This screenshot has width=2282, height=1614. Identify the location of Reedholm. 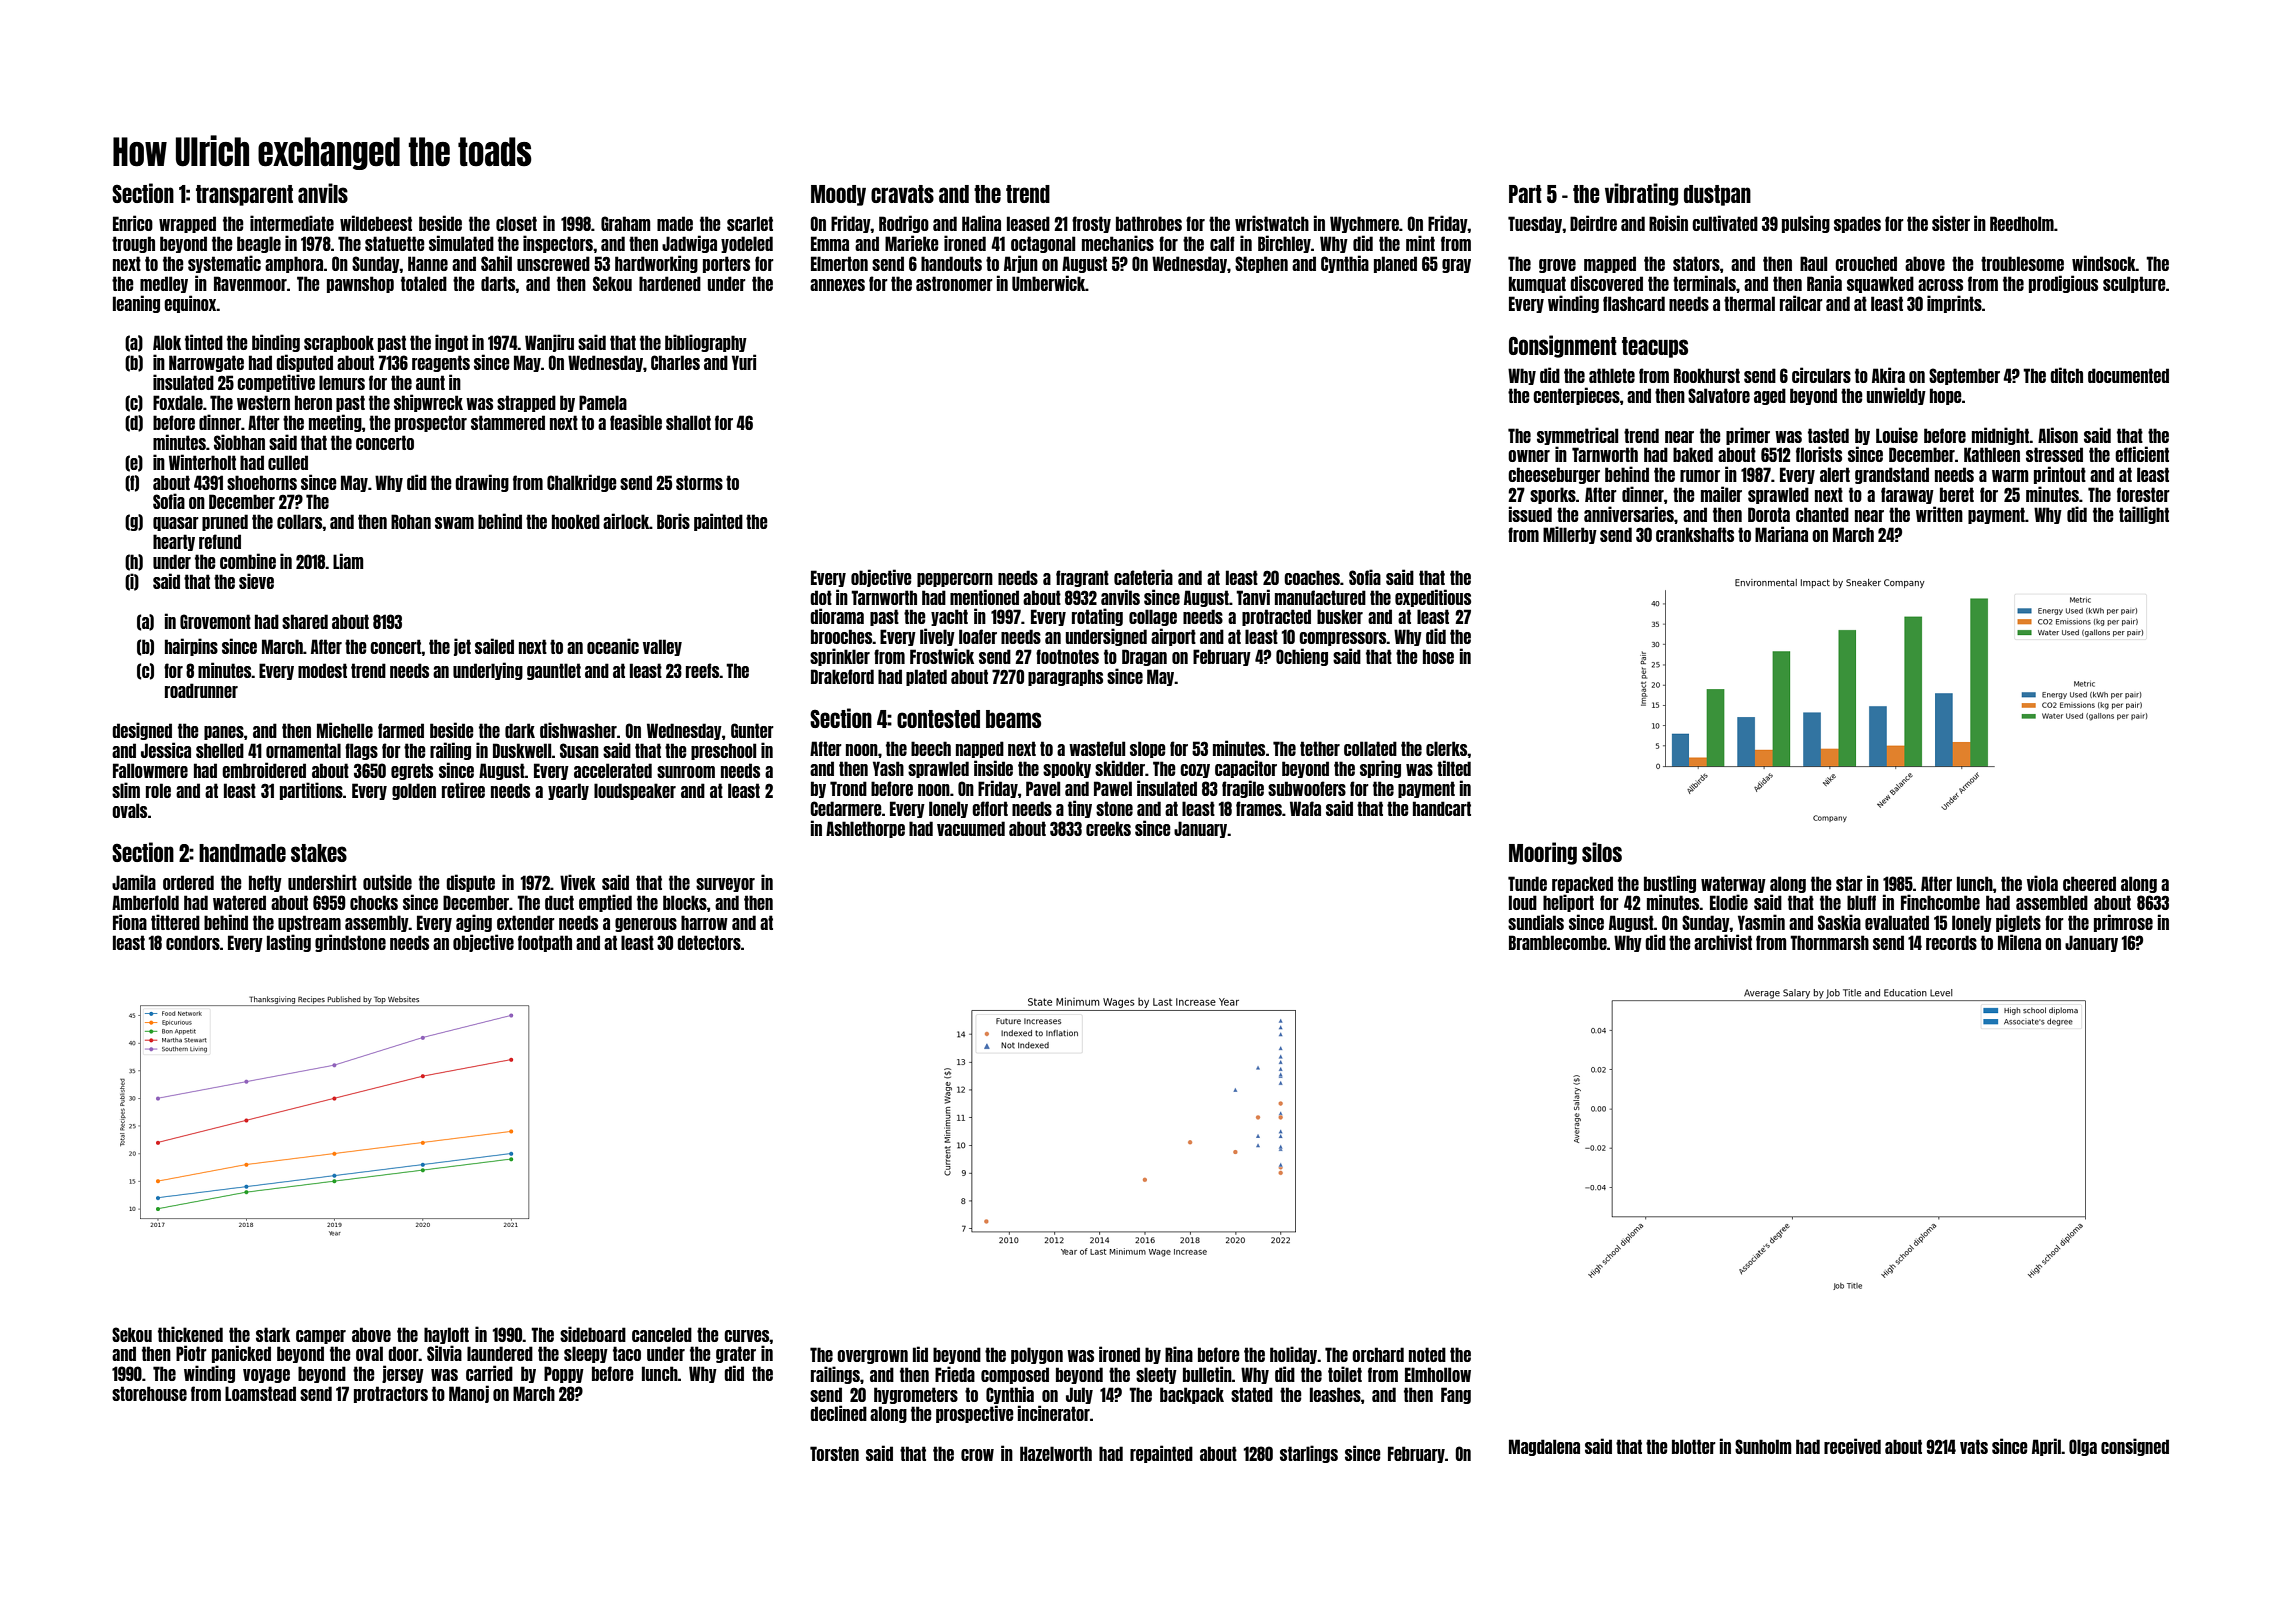
(2022, 223).
